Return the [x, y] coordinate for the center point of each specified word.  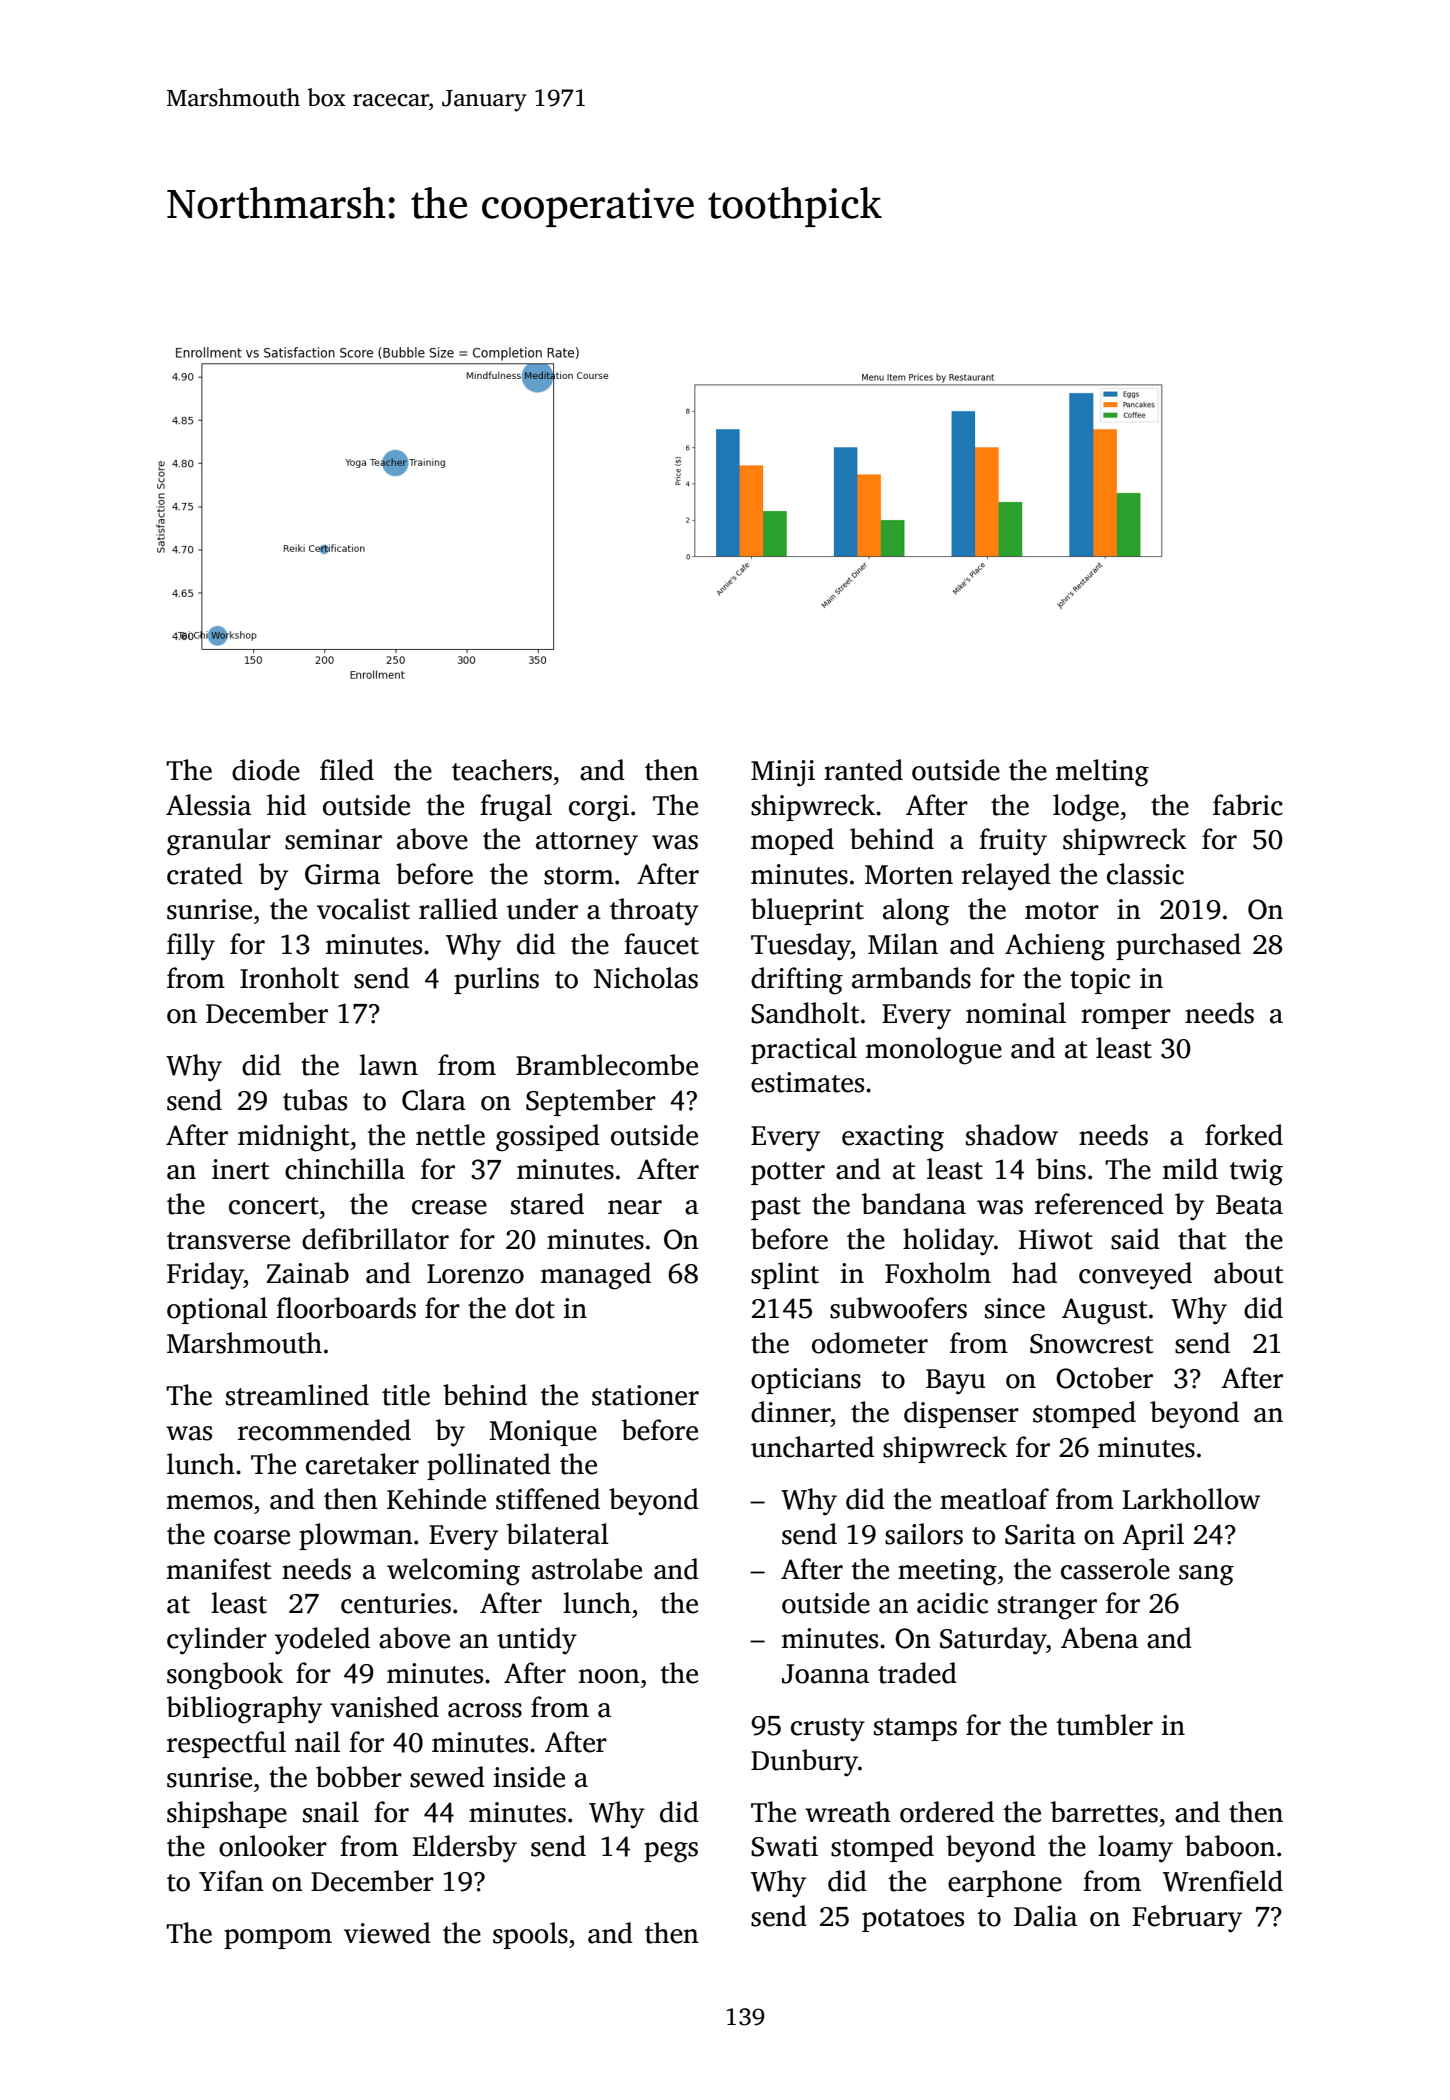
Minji [783, 773]
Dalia [1045, 1916]
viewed [387, 1933]
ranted [863, 770]
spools [530, 1935]
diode [266, 770]
